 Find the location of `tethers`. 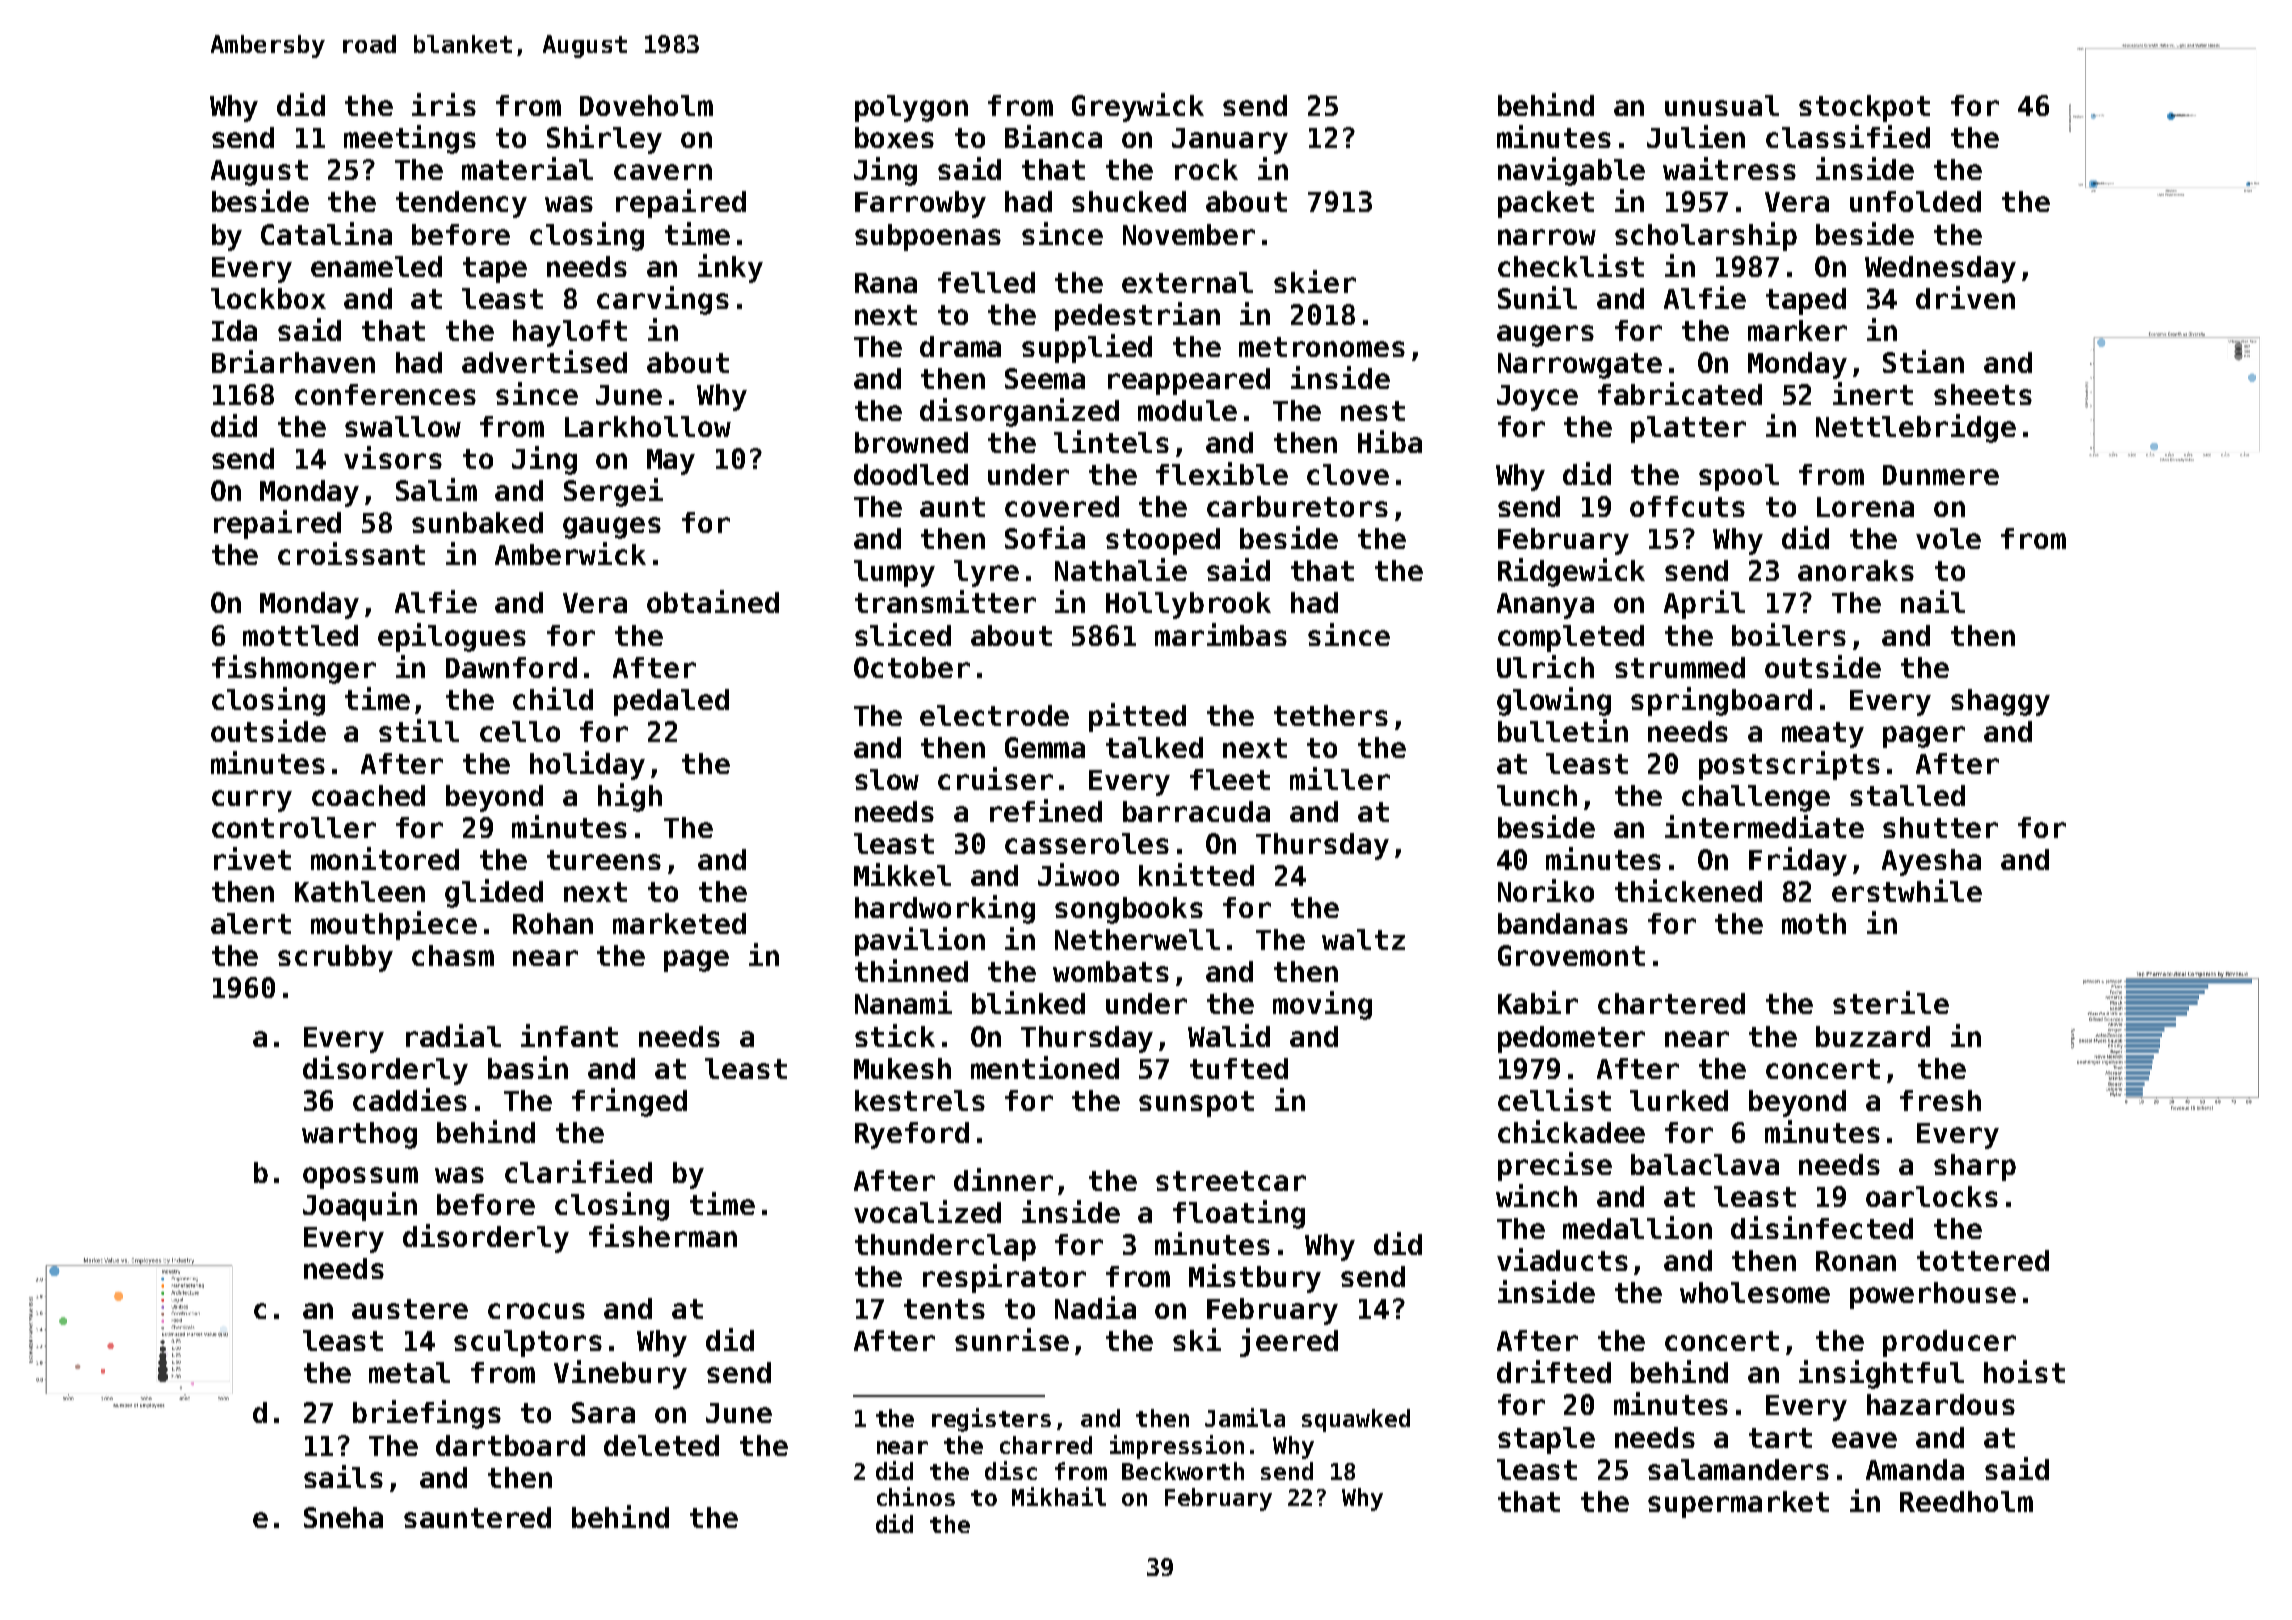

tethers is located at coordinates (1331, 715).
